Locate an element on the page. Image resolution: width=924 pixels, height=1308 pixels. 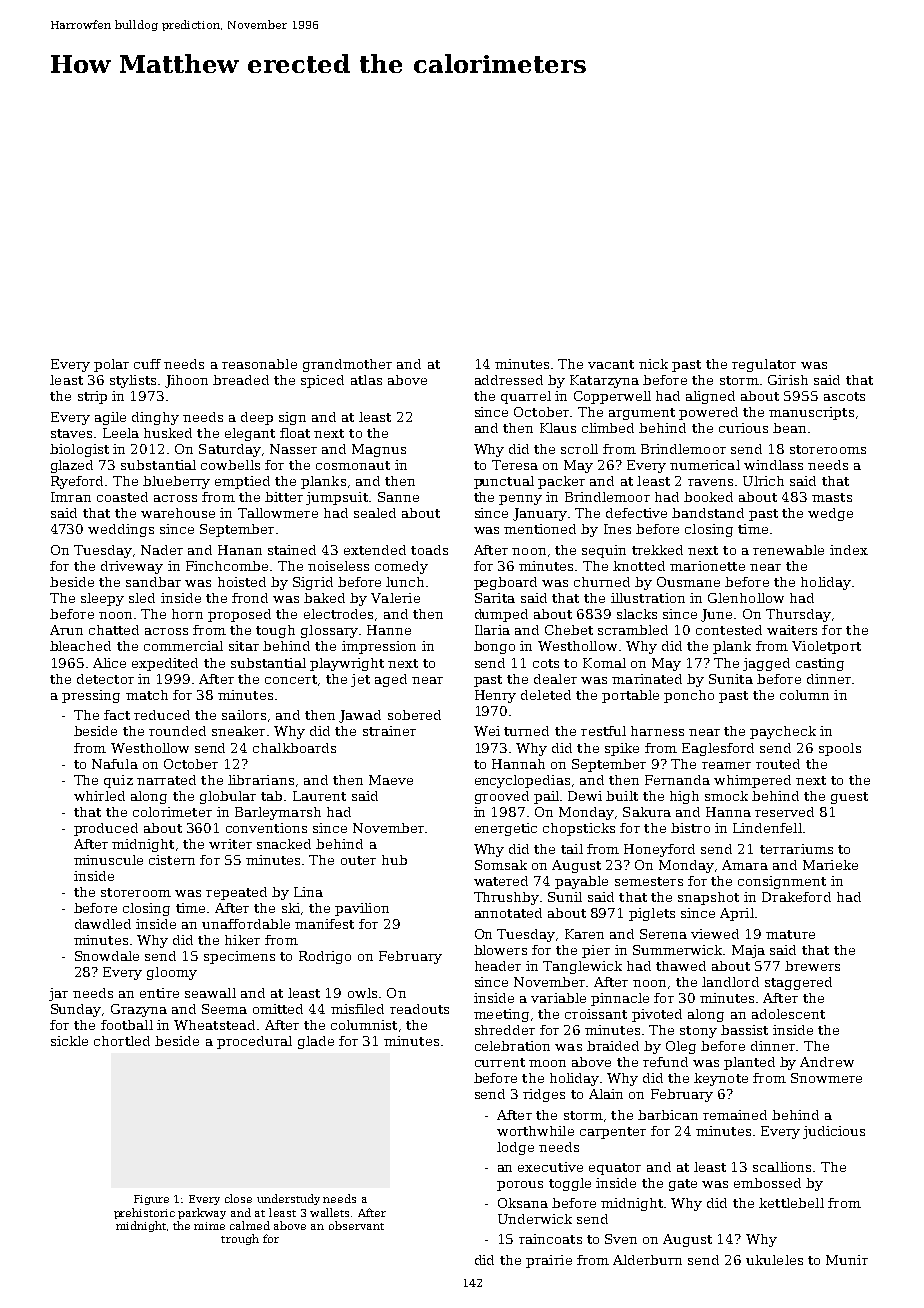
prairie is located at coordinates (549, 1261).
